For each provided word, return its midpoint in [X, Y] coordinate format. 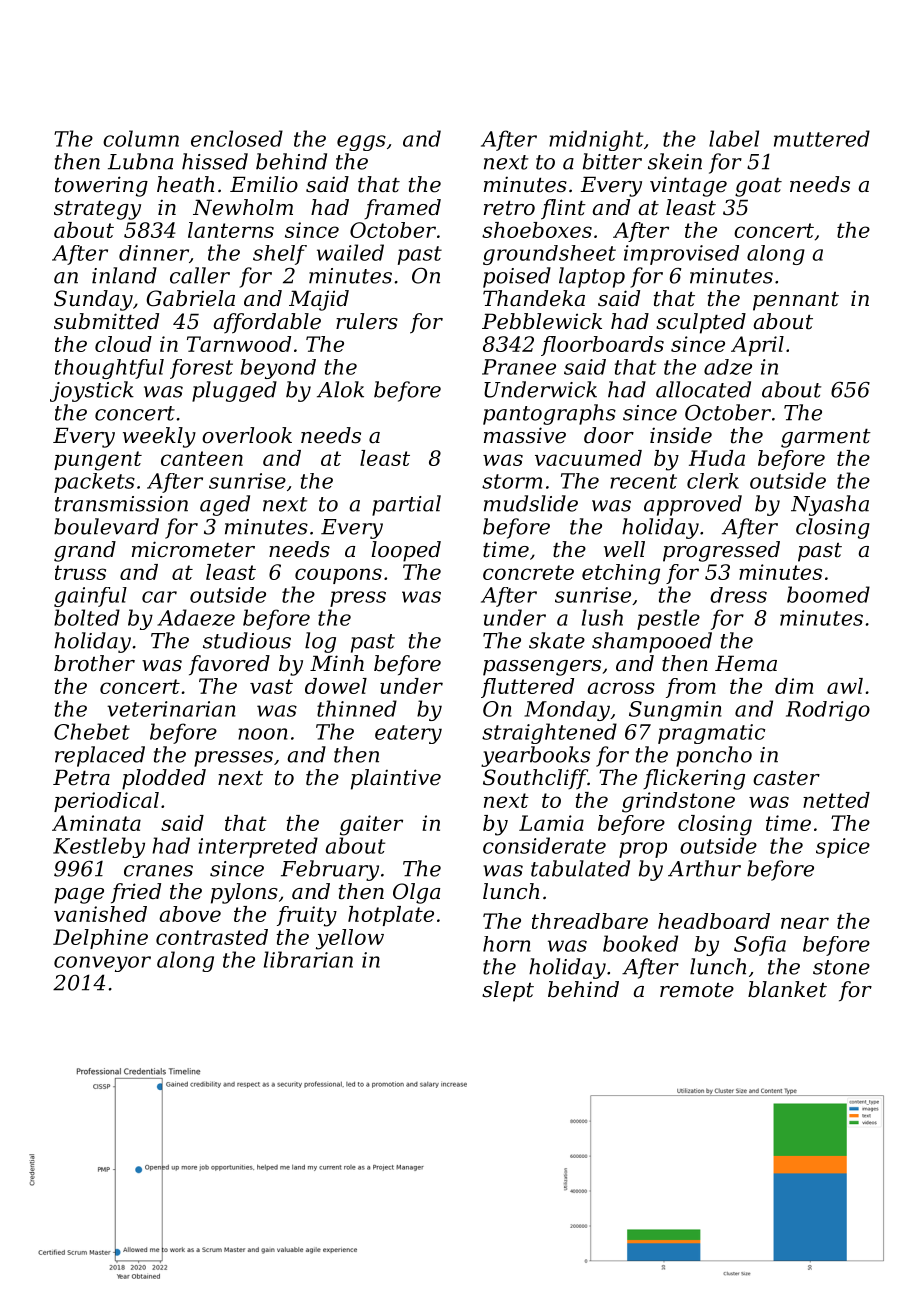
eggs [361, 143]
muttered [822, 138]
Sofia [760, 946]
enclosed [237, 138]
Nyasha [830, 505]
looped [406, 551]
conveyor [102, 964]
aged [225, 505]
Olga [416, 893]
